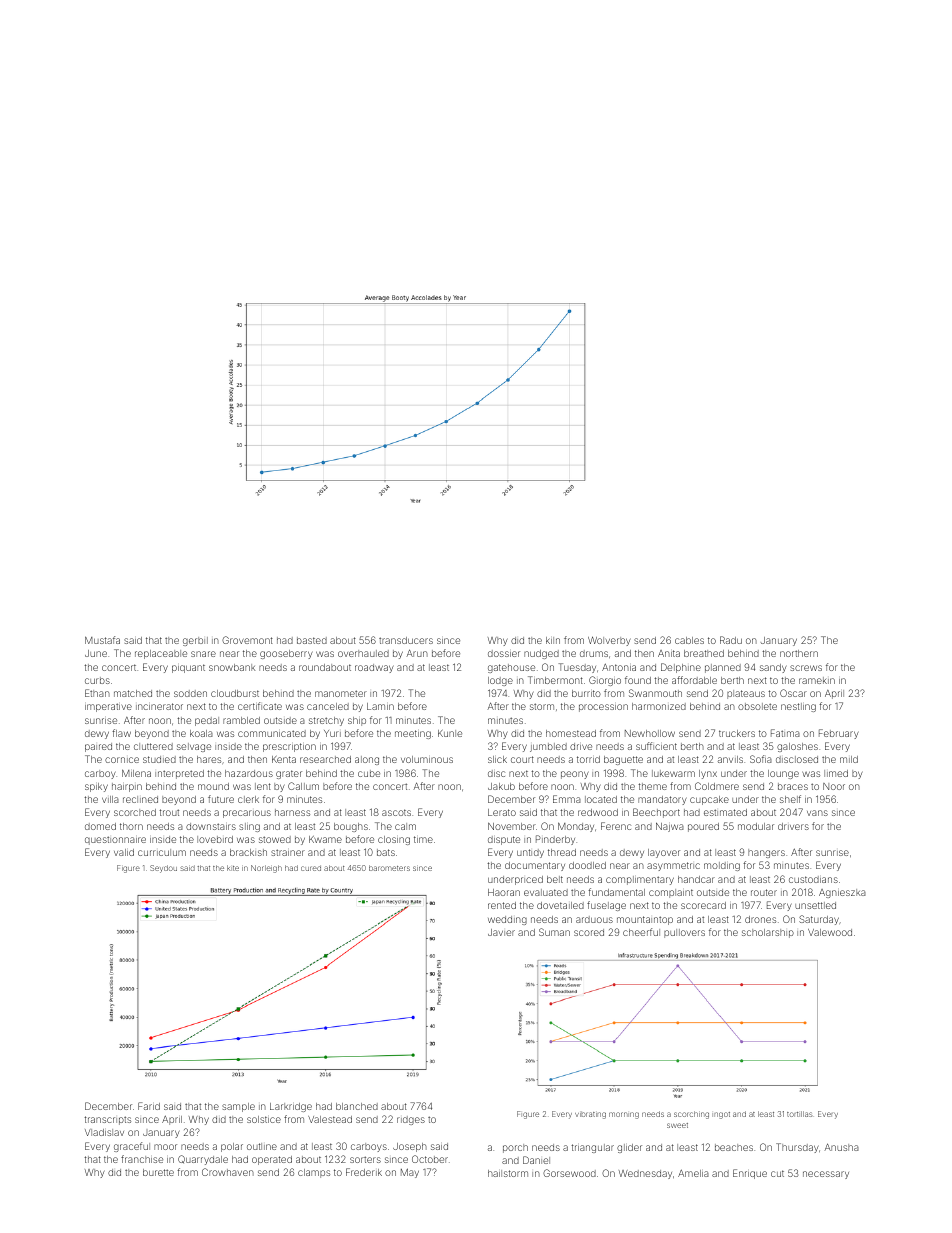 The width and height of the screenshot is (952, 1233). What do you see at coordinates (102, 640) in the screenshot?
I see `Mustafa` at bounding box center [102, 640].
